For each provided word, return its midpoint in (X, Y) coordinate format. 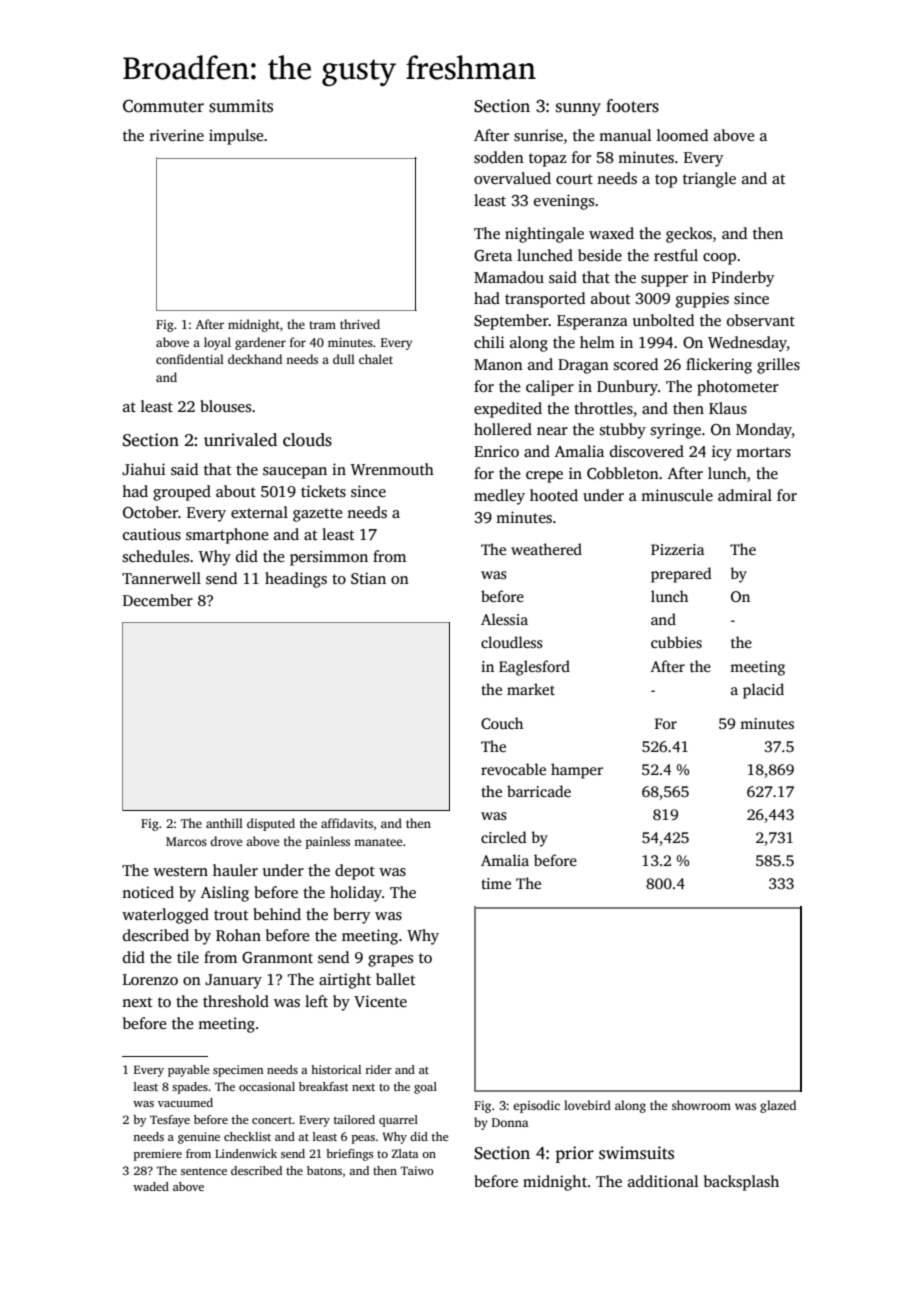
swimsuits (636, 1153)
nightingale (544, 235)
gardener (260, 343)
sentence (204, 1171)
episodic (536, 1106)
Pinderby (743, 279)
